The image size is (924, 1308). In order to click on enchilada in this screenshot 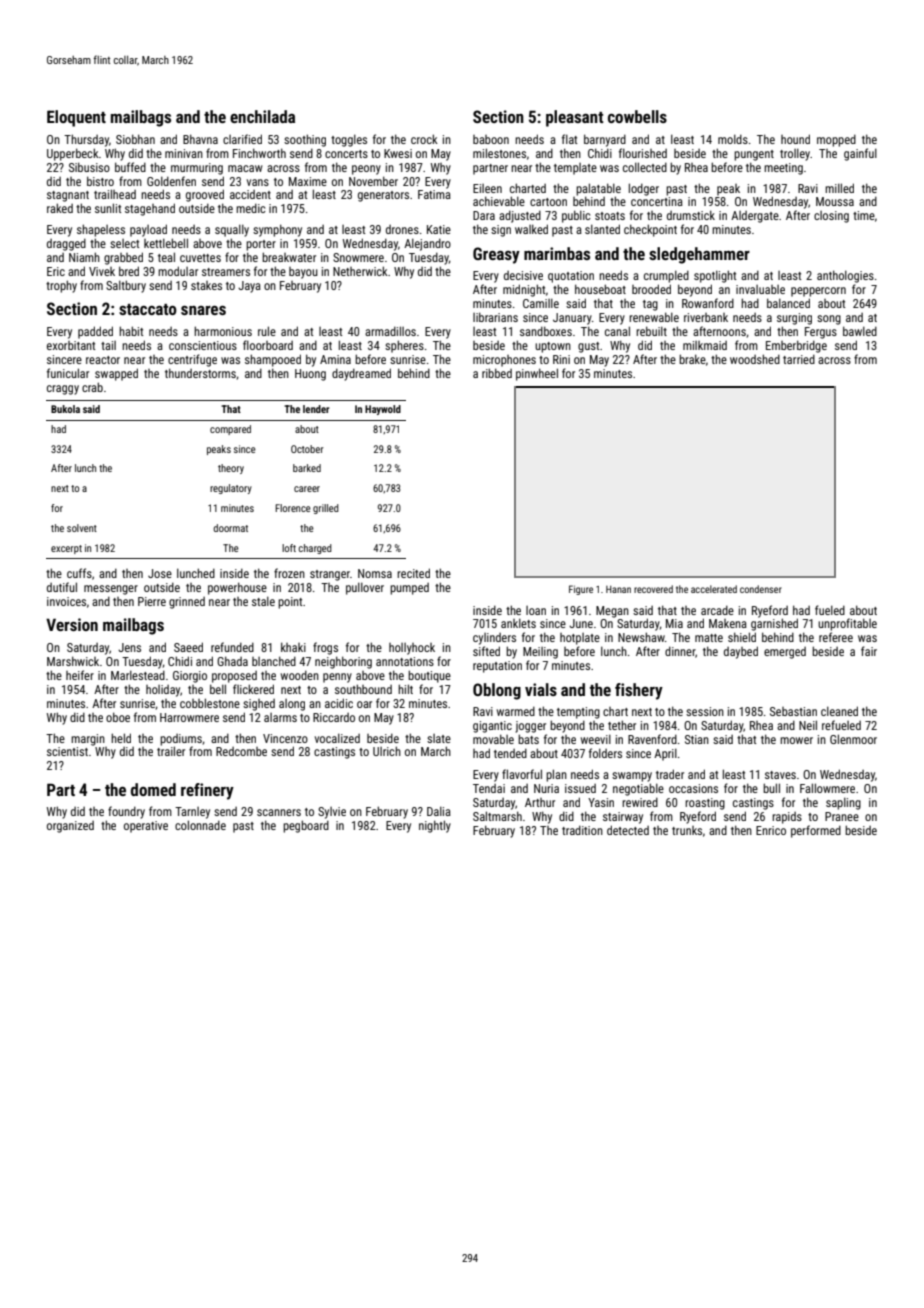, I will do `click(262, 116)`.
